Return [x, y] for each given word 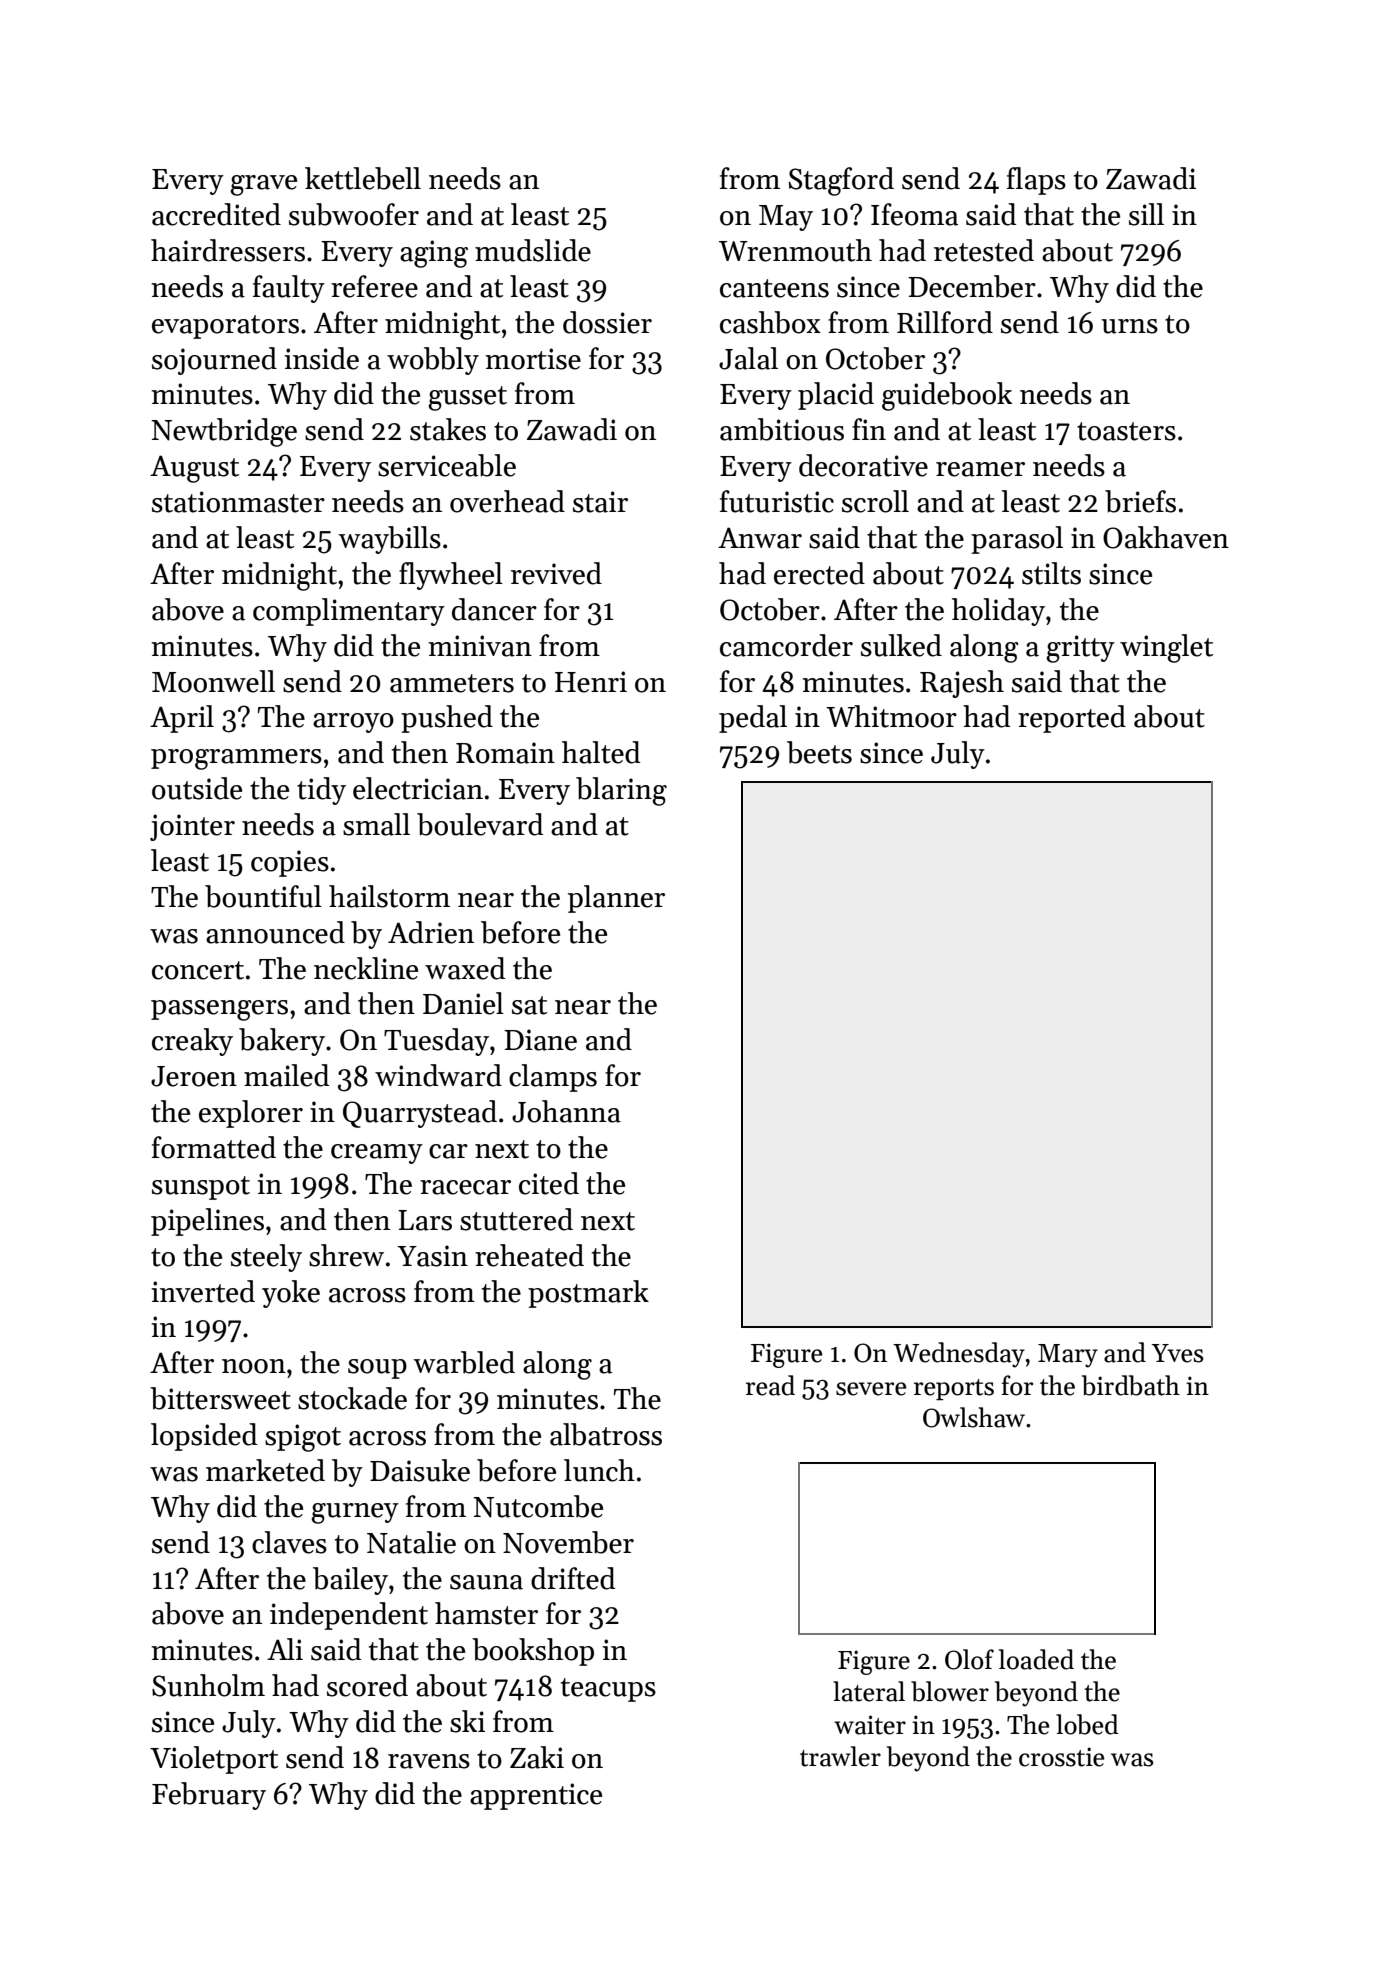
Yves [1178, 1353]
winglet [1166, 648]
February [209, 1796]
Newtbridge [224, 432]
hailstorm [389, 896]
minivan [480, 646]
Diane [540, 1040]
